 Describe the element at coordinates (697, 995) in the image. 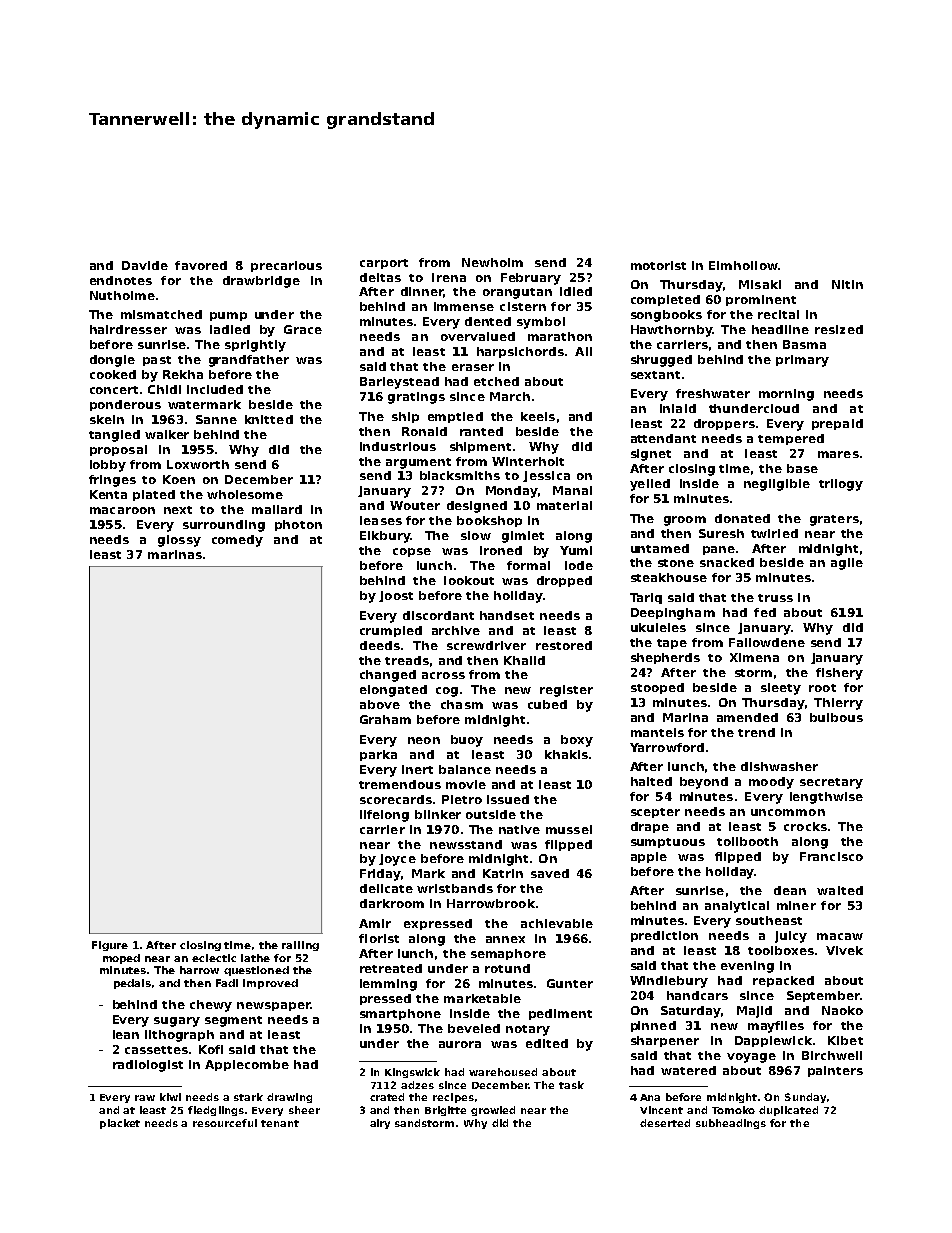

I see `handcars` at that location.
